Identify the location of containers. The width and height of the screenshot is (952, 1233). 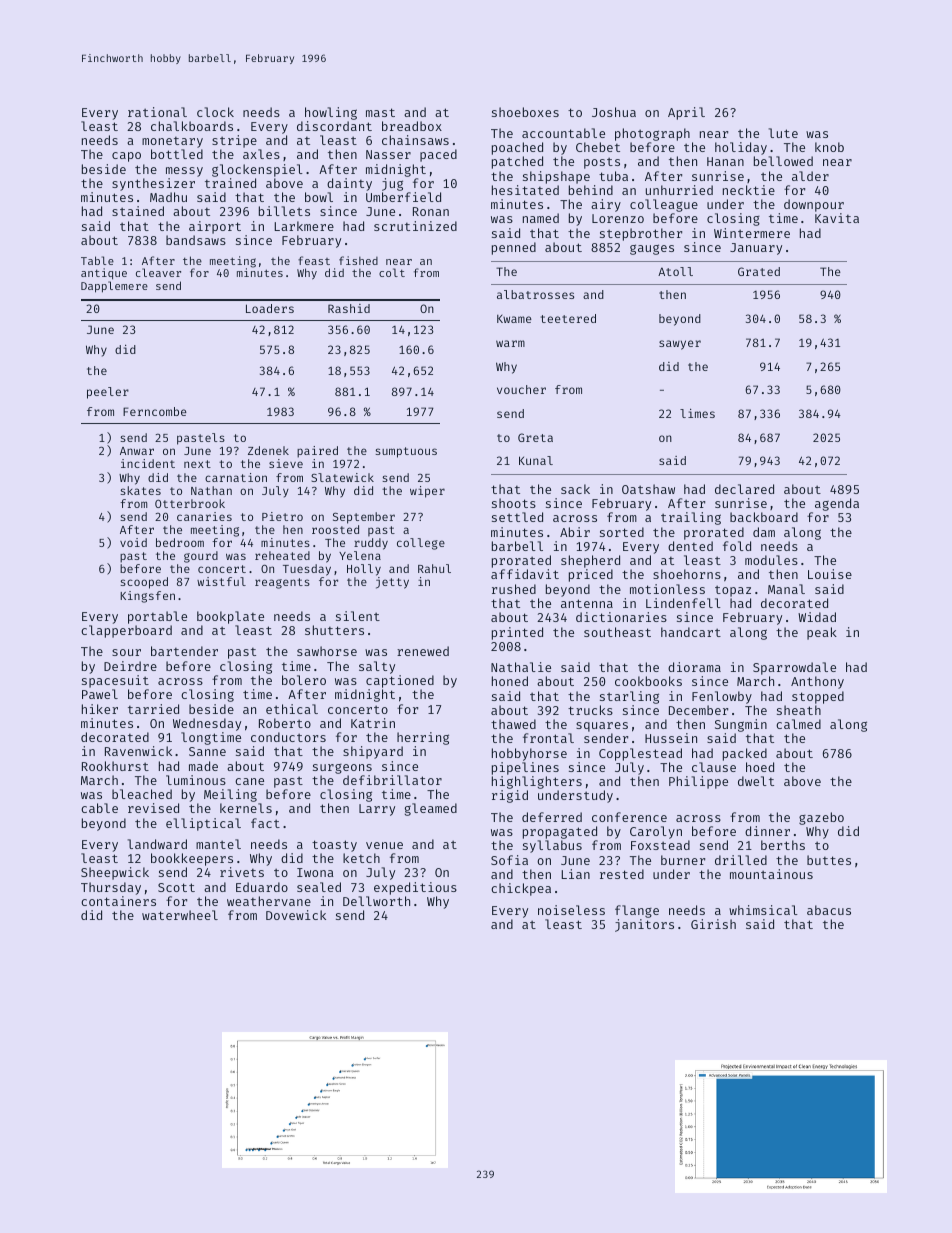
(118, 901).
